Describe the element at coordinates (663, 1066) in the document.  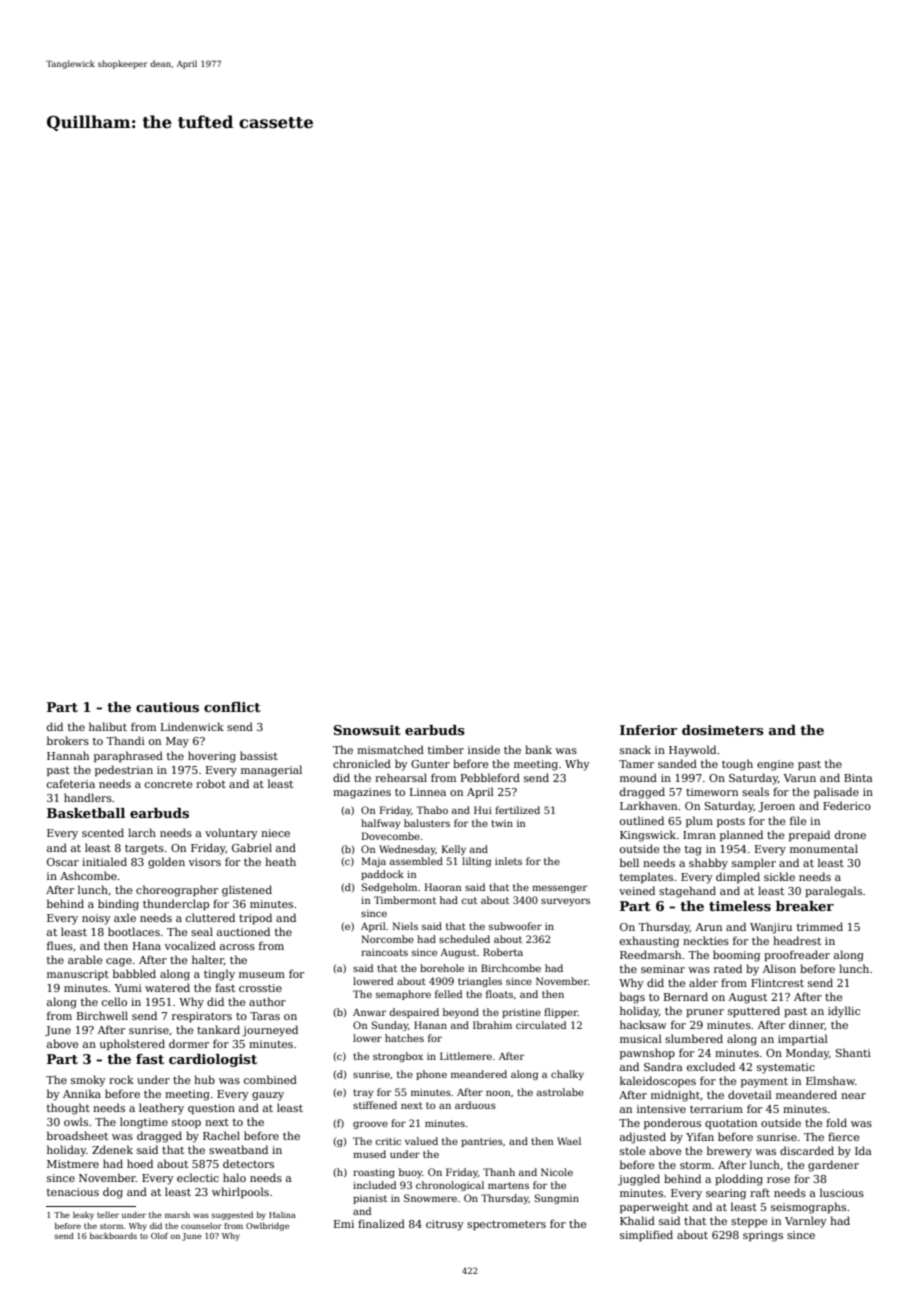
I see `Sandra` at that location.
